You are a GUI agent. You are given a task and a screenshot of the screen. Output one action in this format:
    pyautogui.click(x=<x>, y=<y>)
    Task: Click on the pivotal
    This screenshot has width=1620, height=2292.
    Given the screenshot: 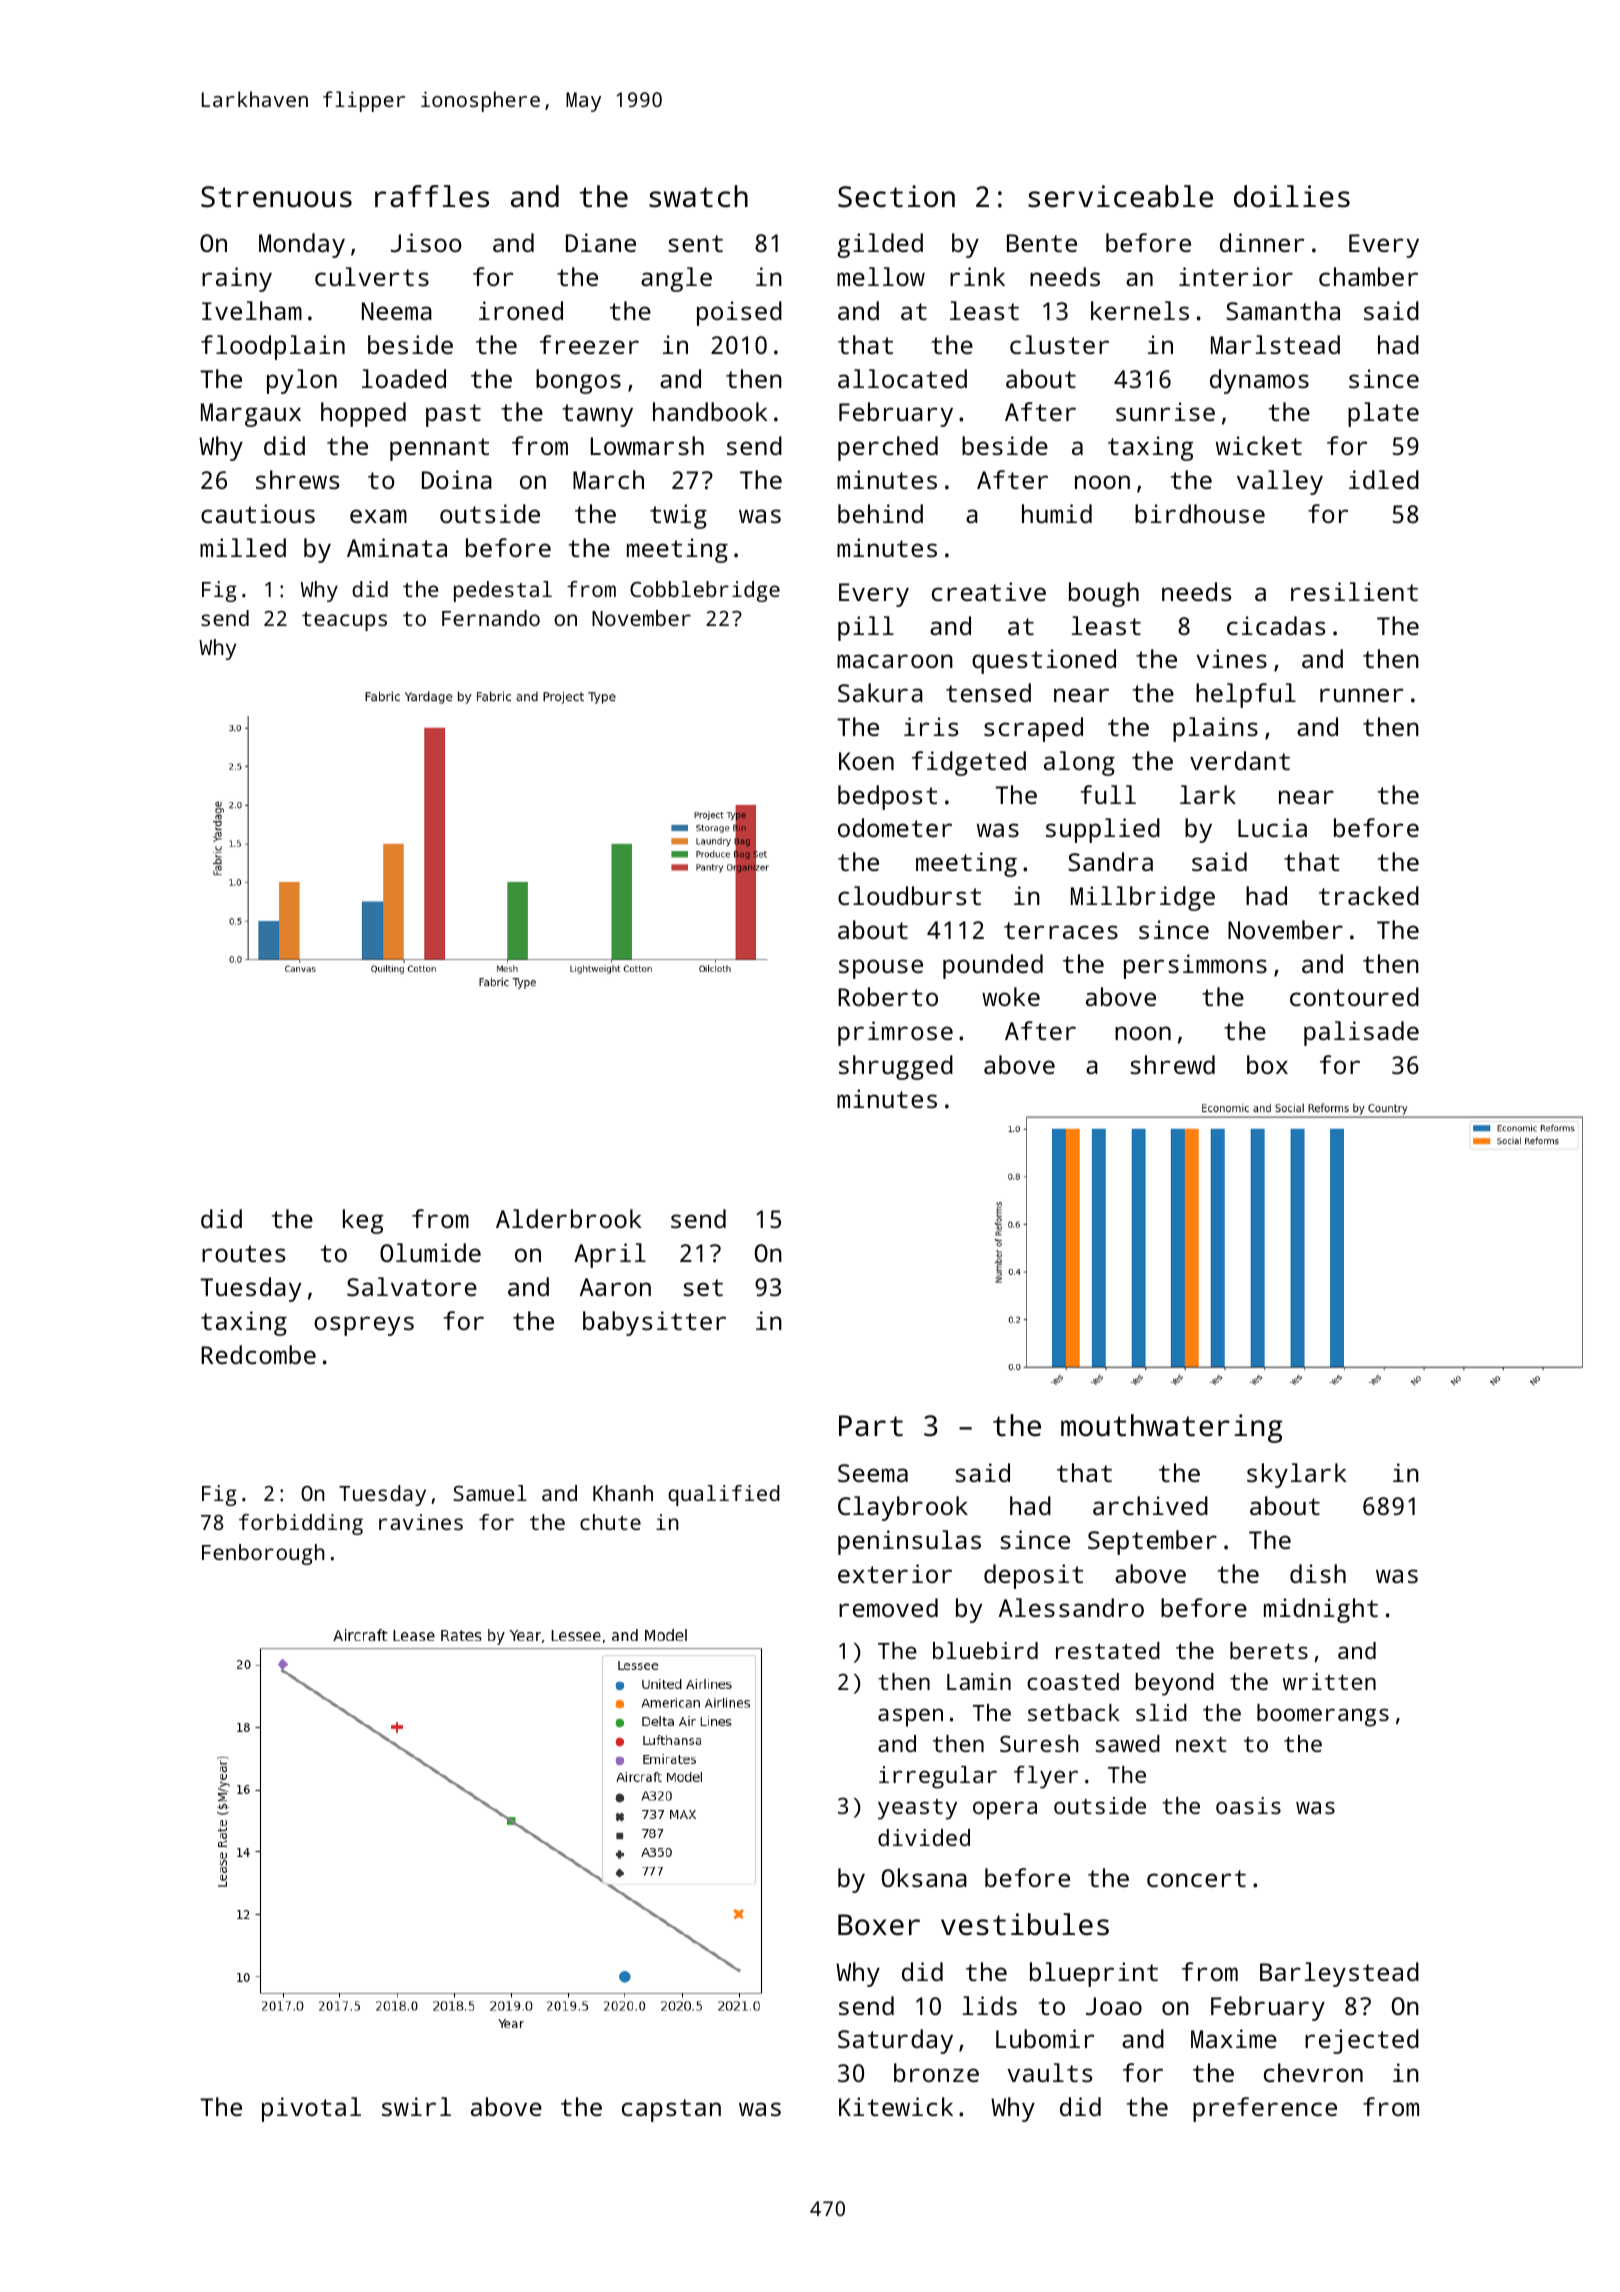 What is the action you would take?
    pyautogui.click(x=311, y=2109)
